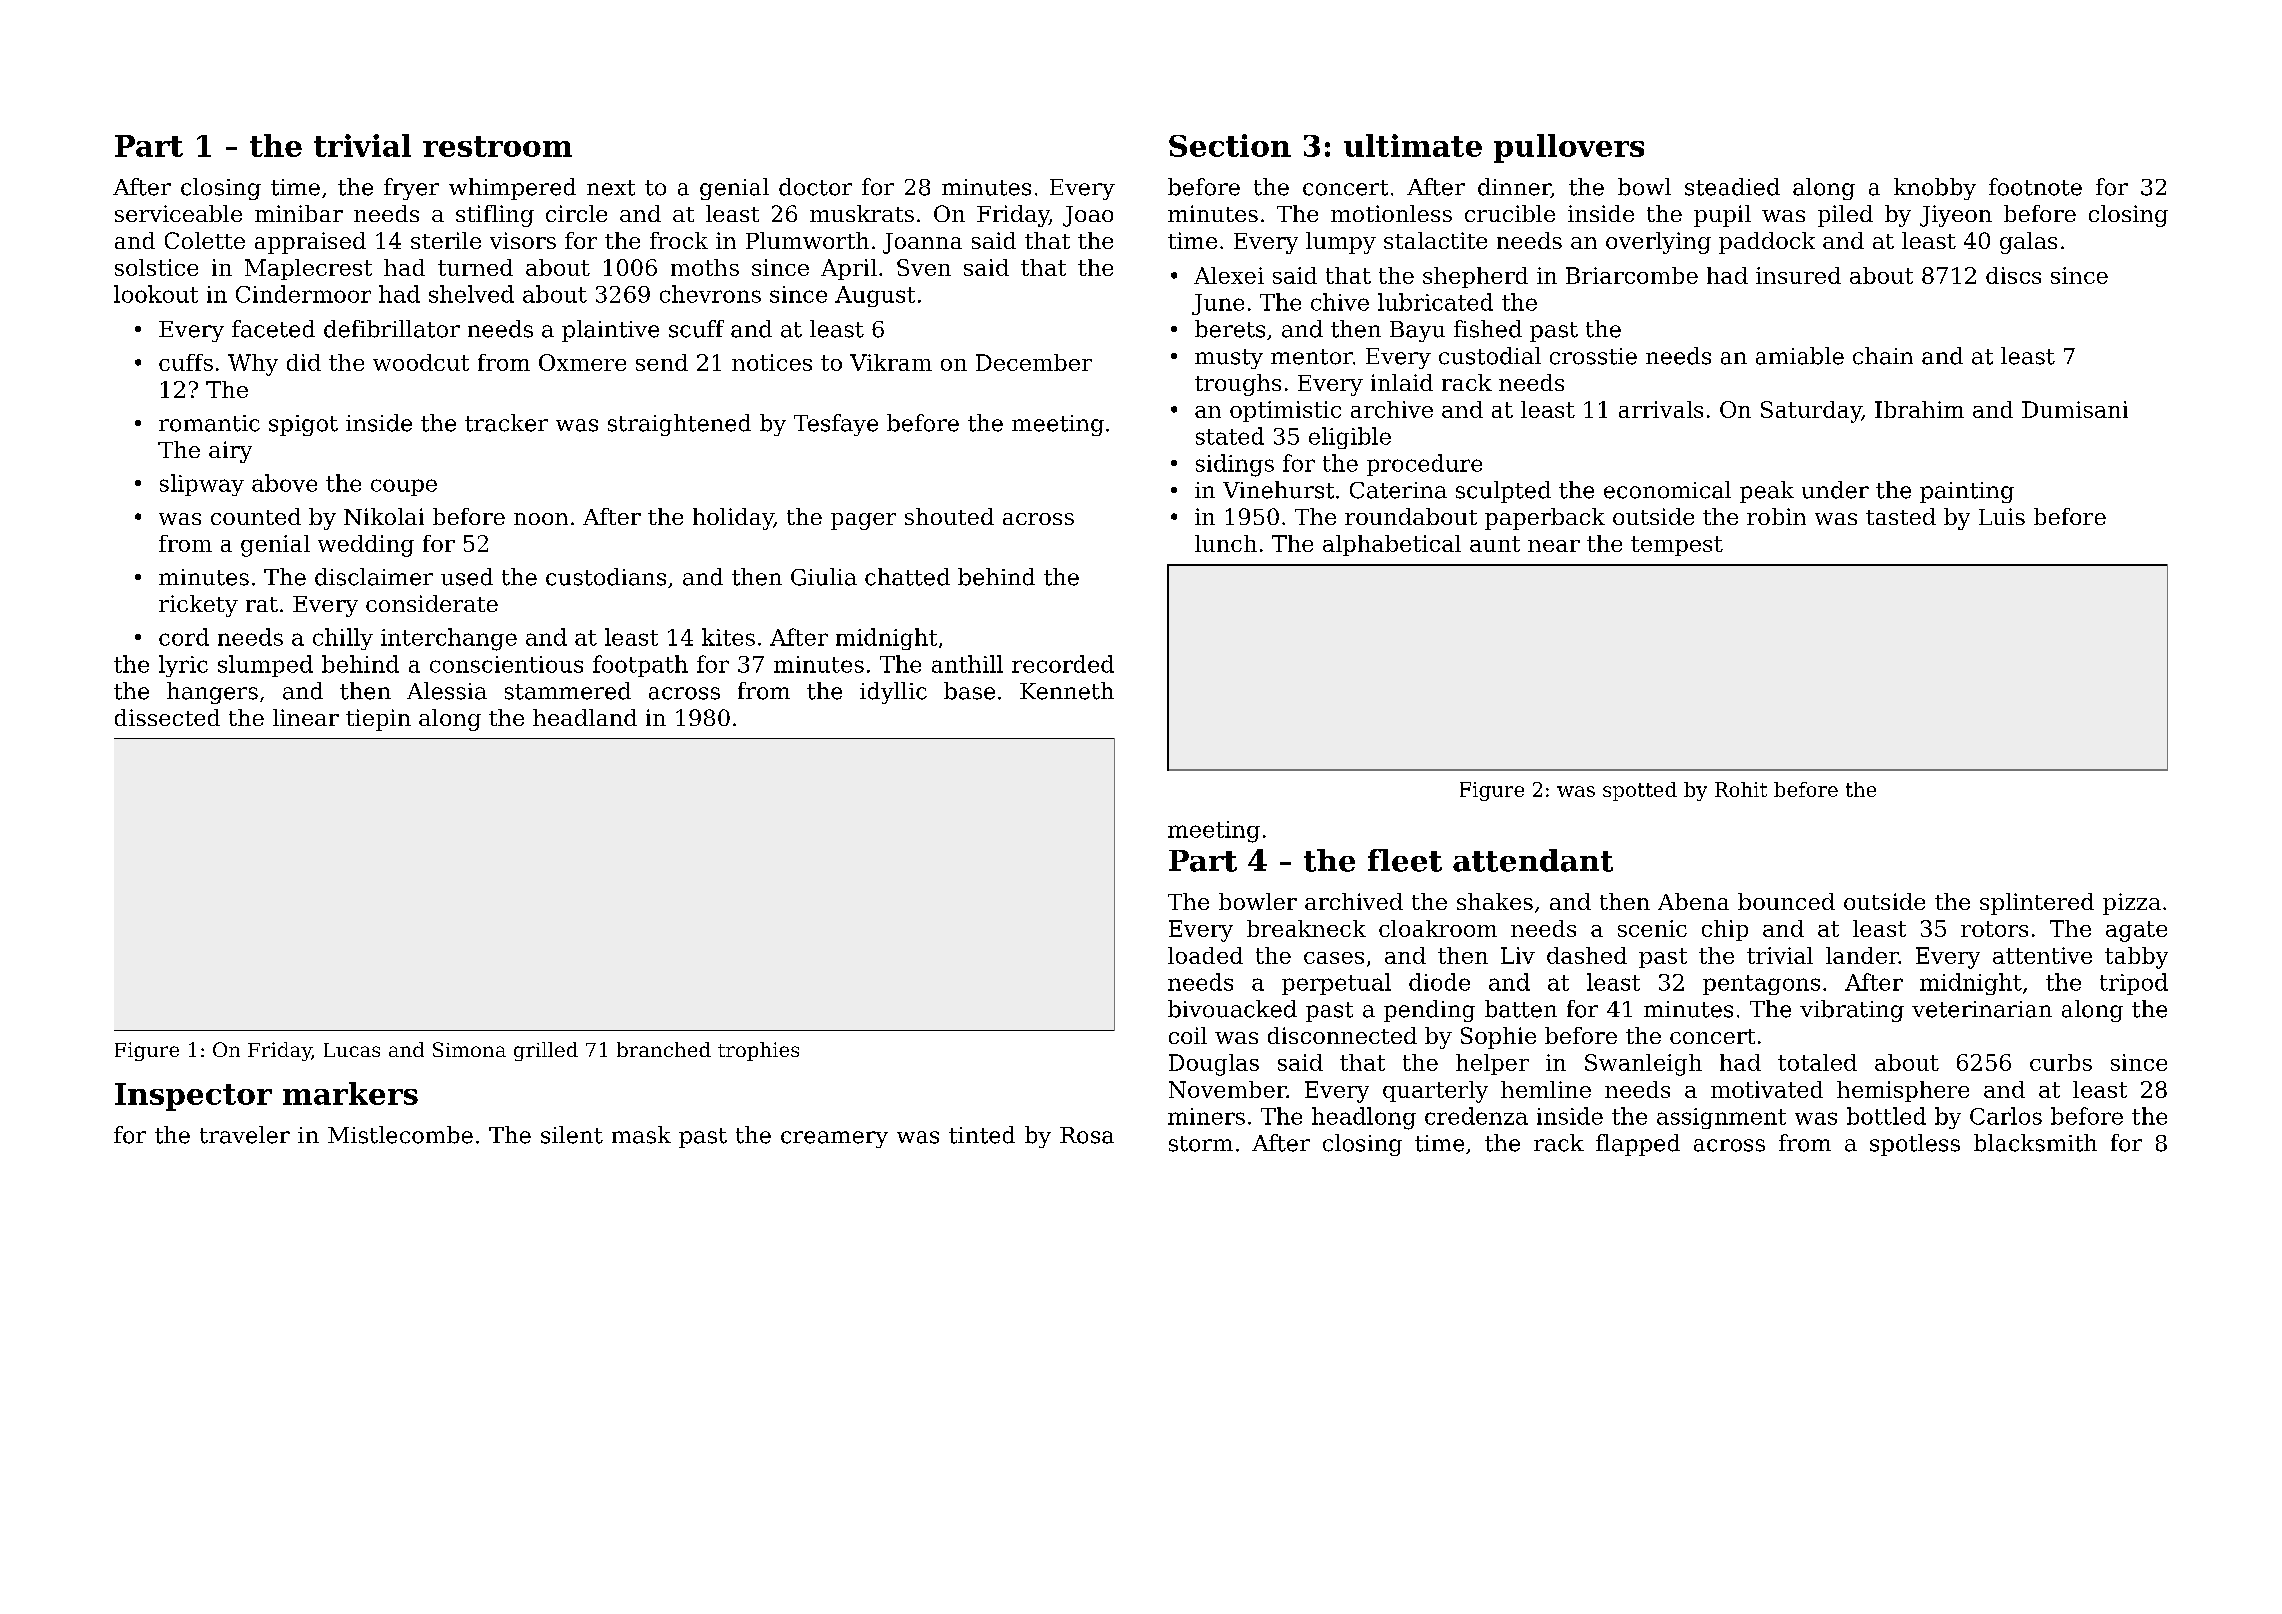 This page has height=1614, width=2282. I want to click on Sven, so click(924, 267).
